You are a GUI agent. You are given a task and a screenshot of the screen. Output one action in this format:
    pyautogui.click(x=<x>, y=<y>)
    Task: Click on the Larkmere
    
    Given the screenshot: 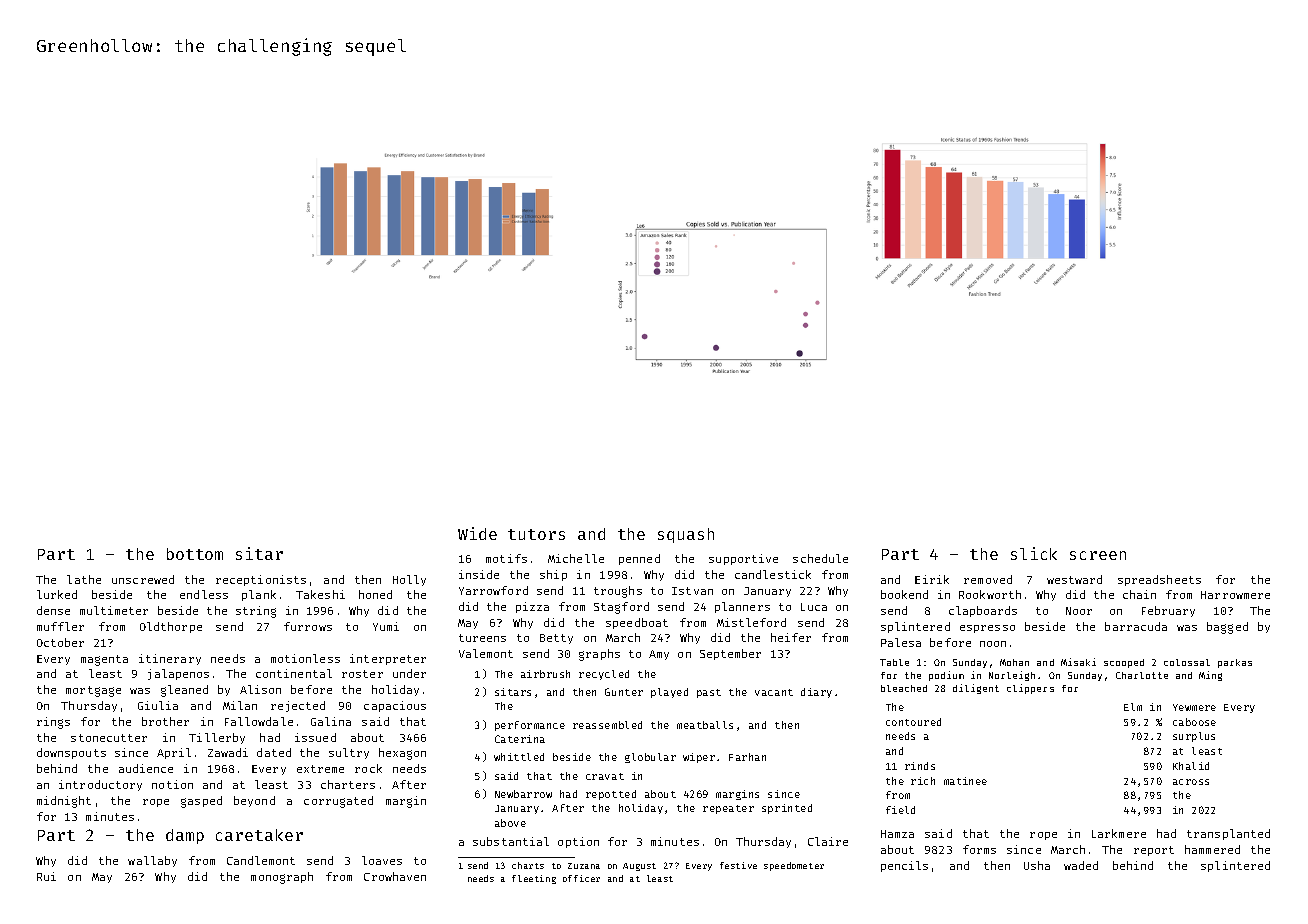 What is the action you would take?
    pyautogui.click(x=1119, y=833)
